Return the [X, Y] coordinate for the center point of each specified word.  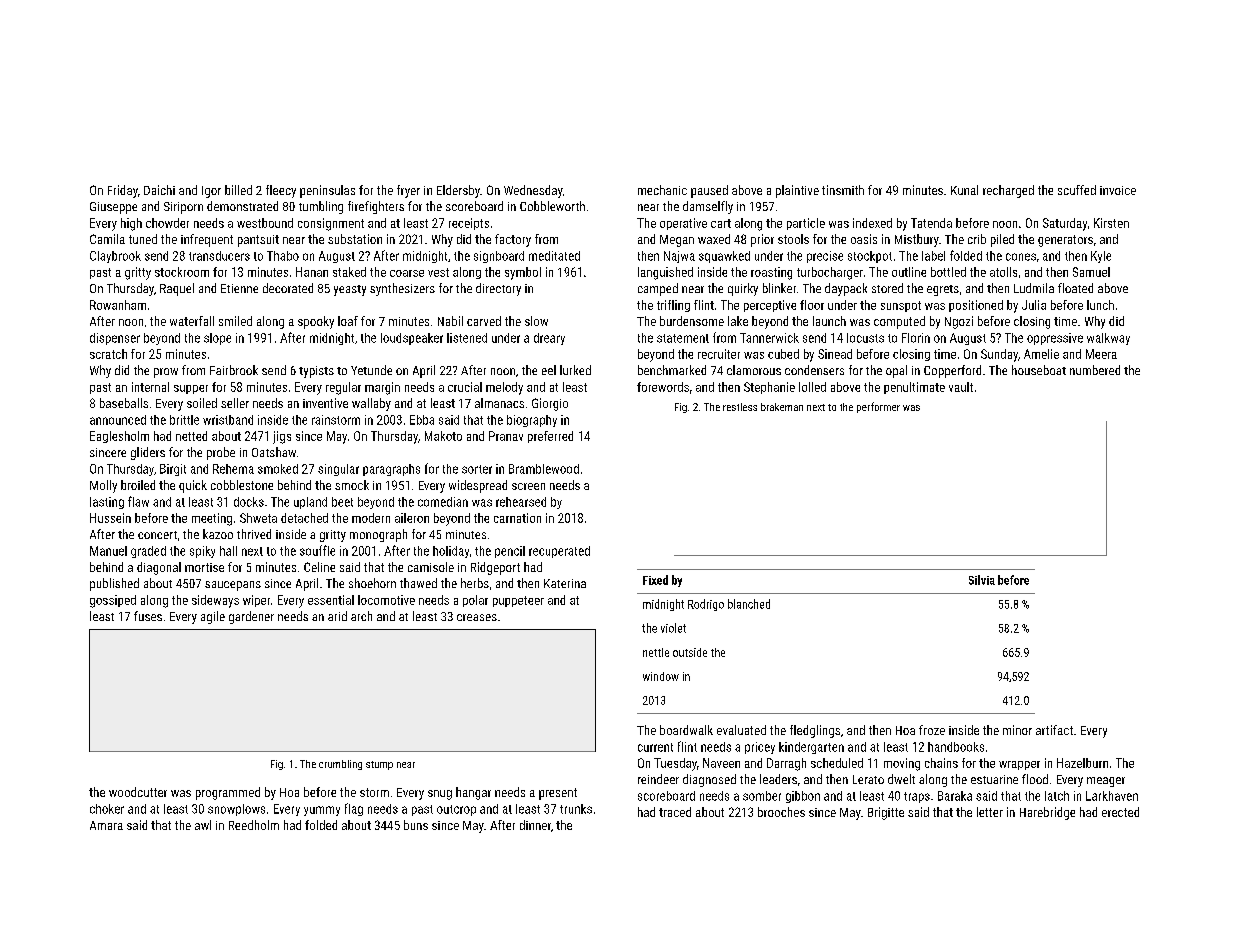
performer [878, 407]
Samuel [1091, 272]
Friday [123, 191]
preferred [550, 437]
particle [806, 224]
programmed [228, 793]
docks [249, 502]
